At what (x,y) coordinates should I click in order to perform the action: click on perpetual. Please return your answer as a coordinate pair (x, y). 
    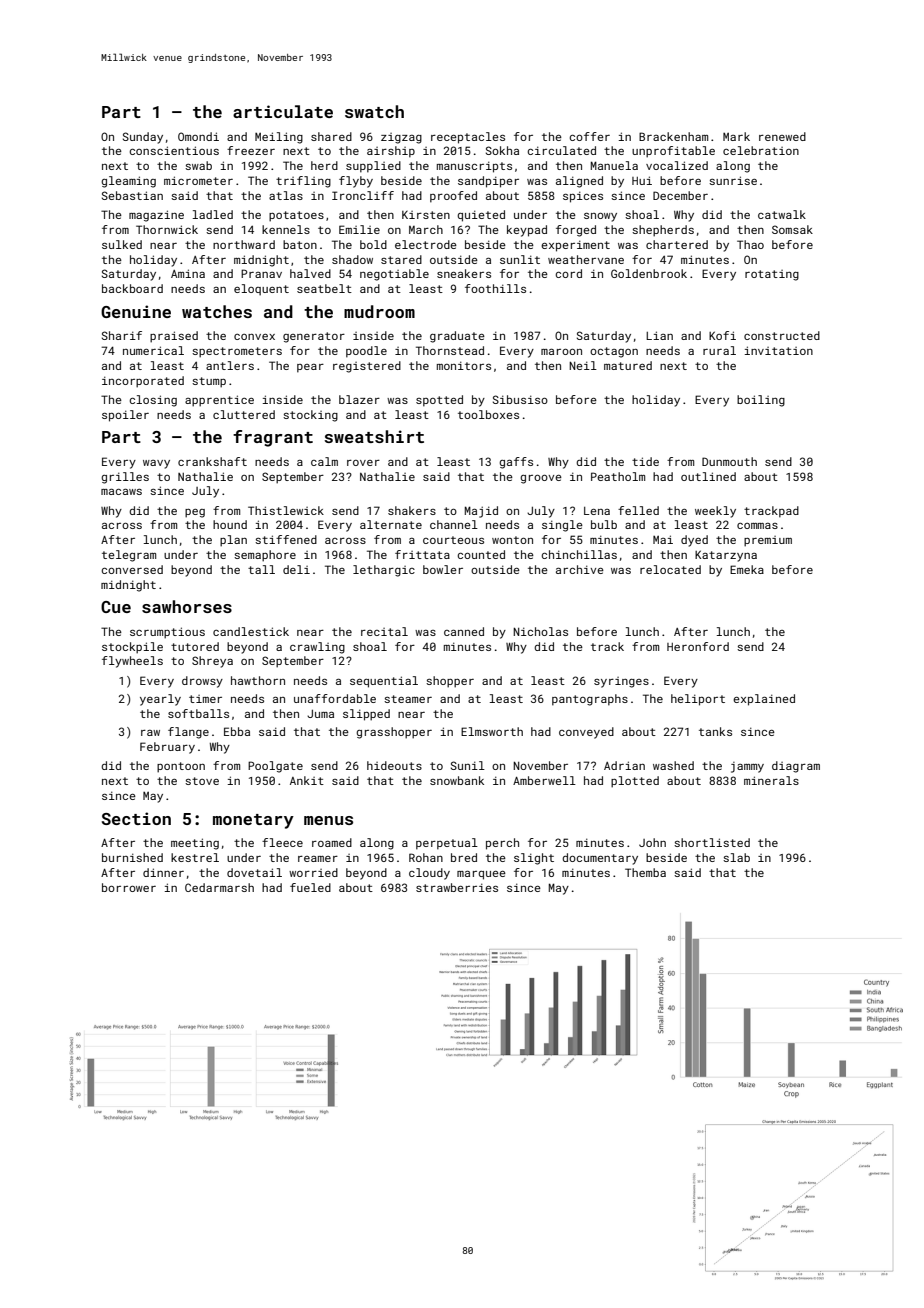
    Looking at the image, I should click on (447, 844).
